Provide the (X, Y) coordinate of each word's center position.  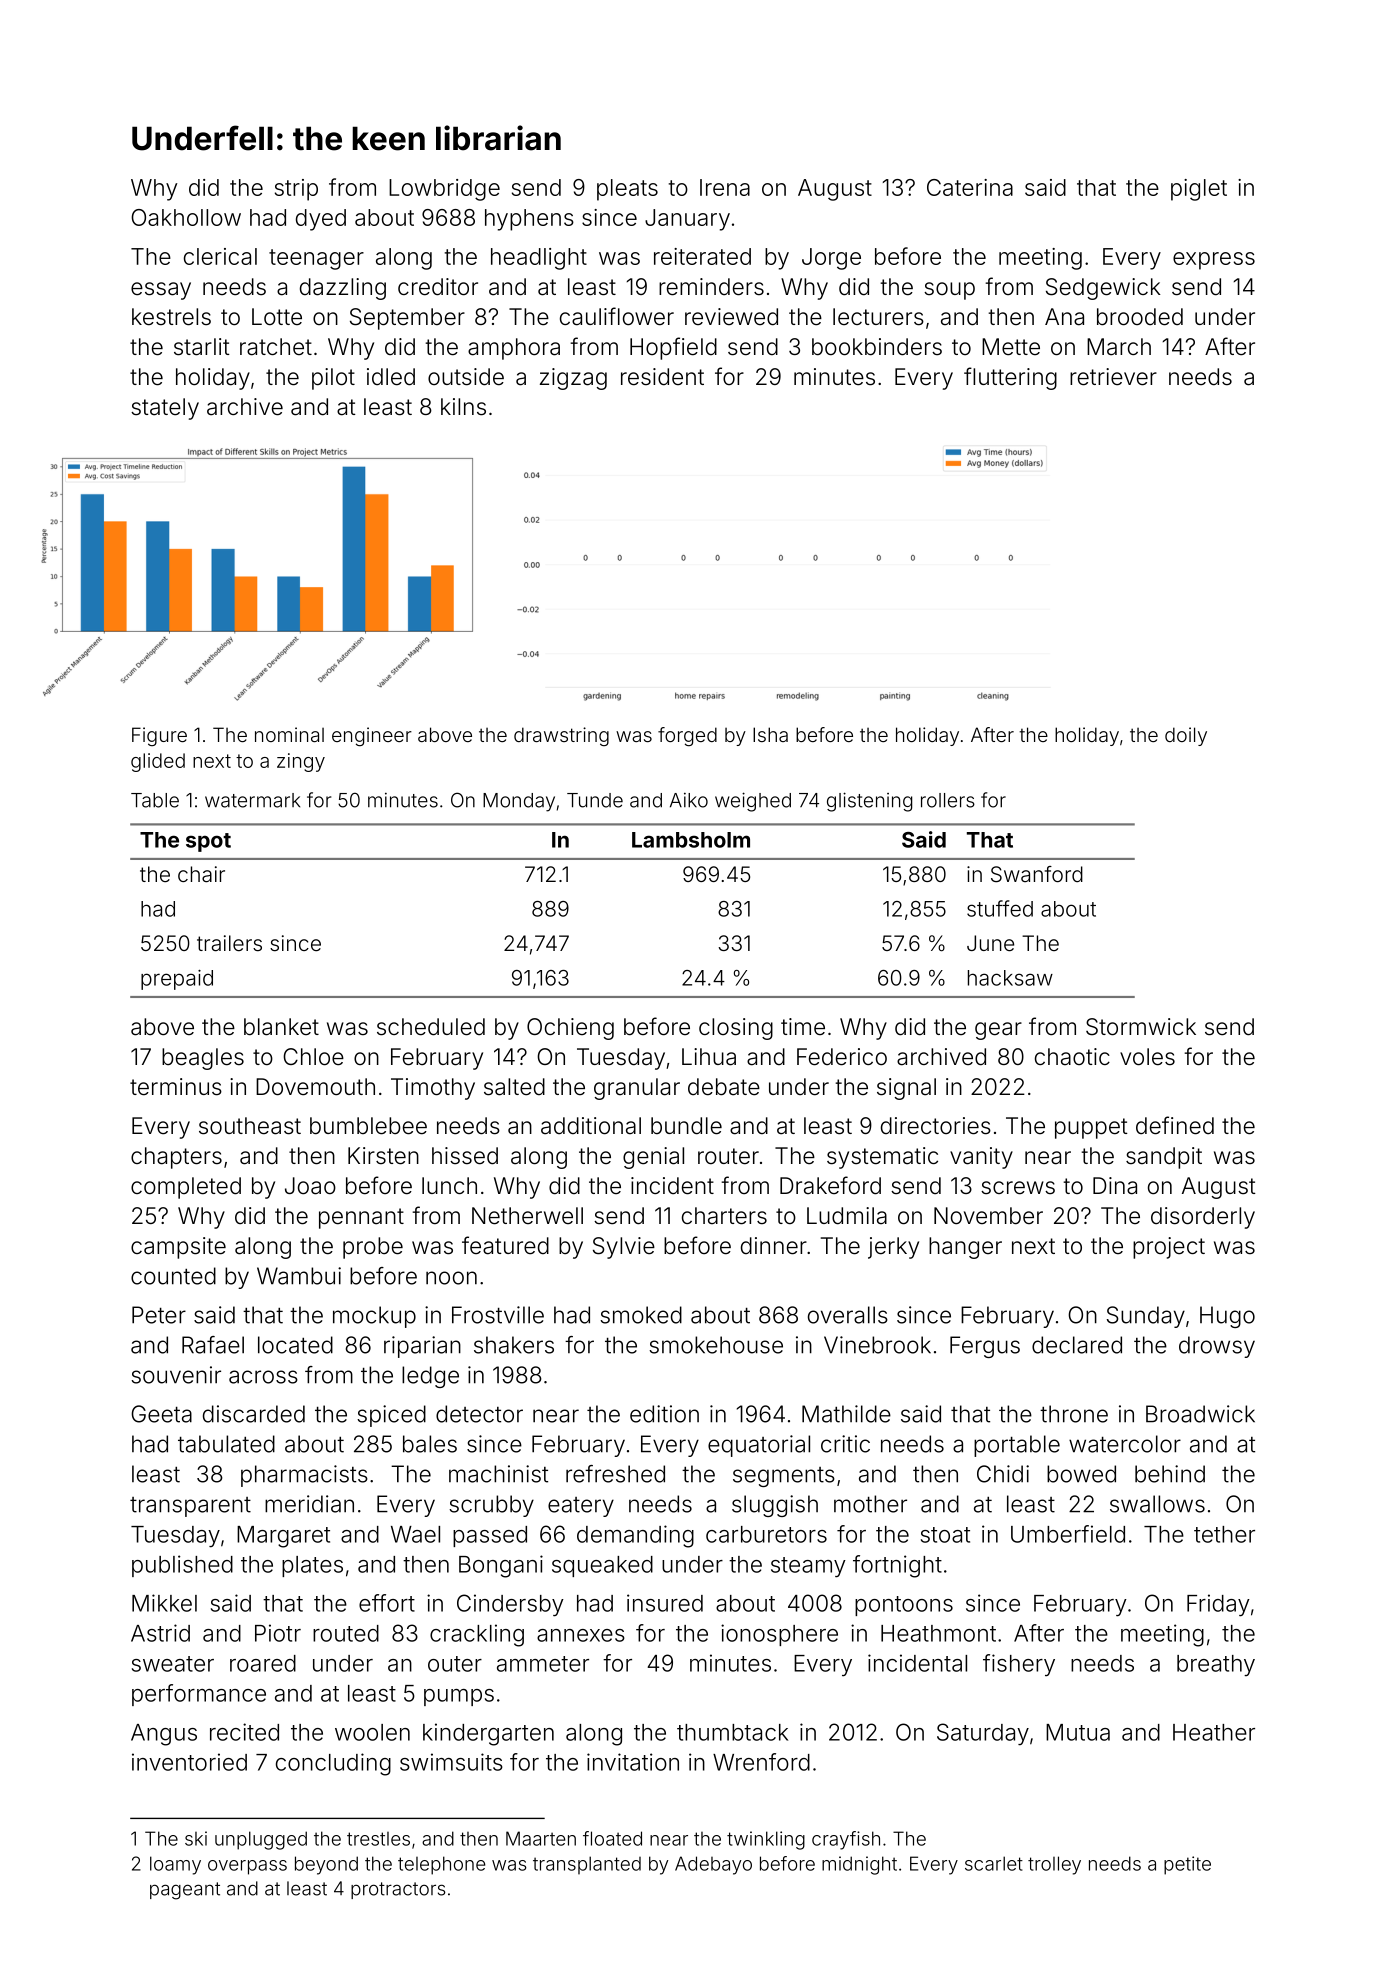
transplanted (587, 1865)
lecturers (878, 317)
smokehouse (716, 1345)
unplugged (261, 1840)
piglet (1199, 190)
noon (451, 1278)
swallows (1157, 1504)
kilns (463, 407)
